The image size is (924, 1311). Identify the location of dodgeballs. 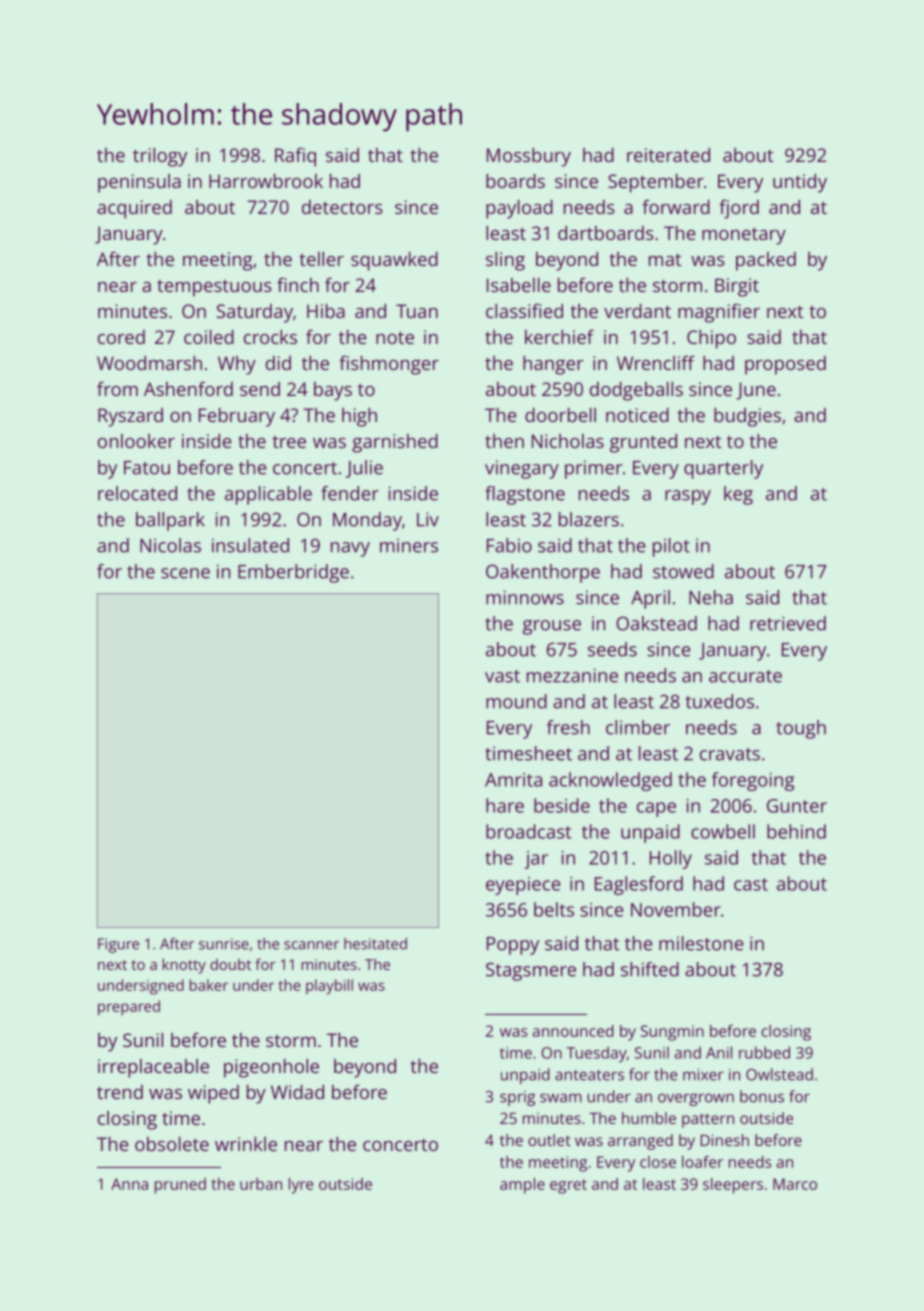
(636, 391).
